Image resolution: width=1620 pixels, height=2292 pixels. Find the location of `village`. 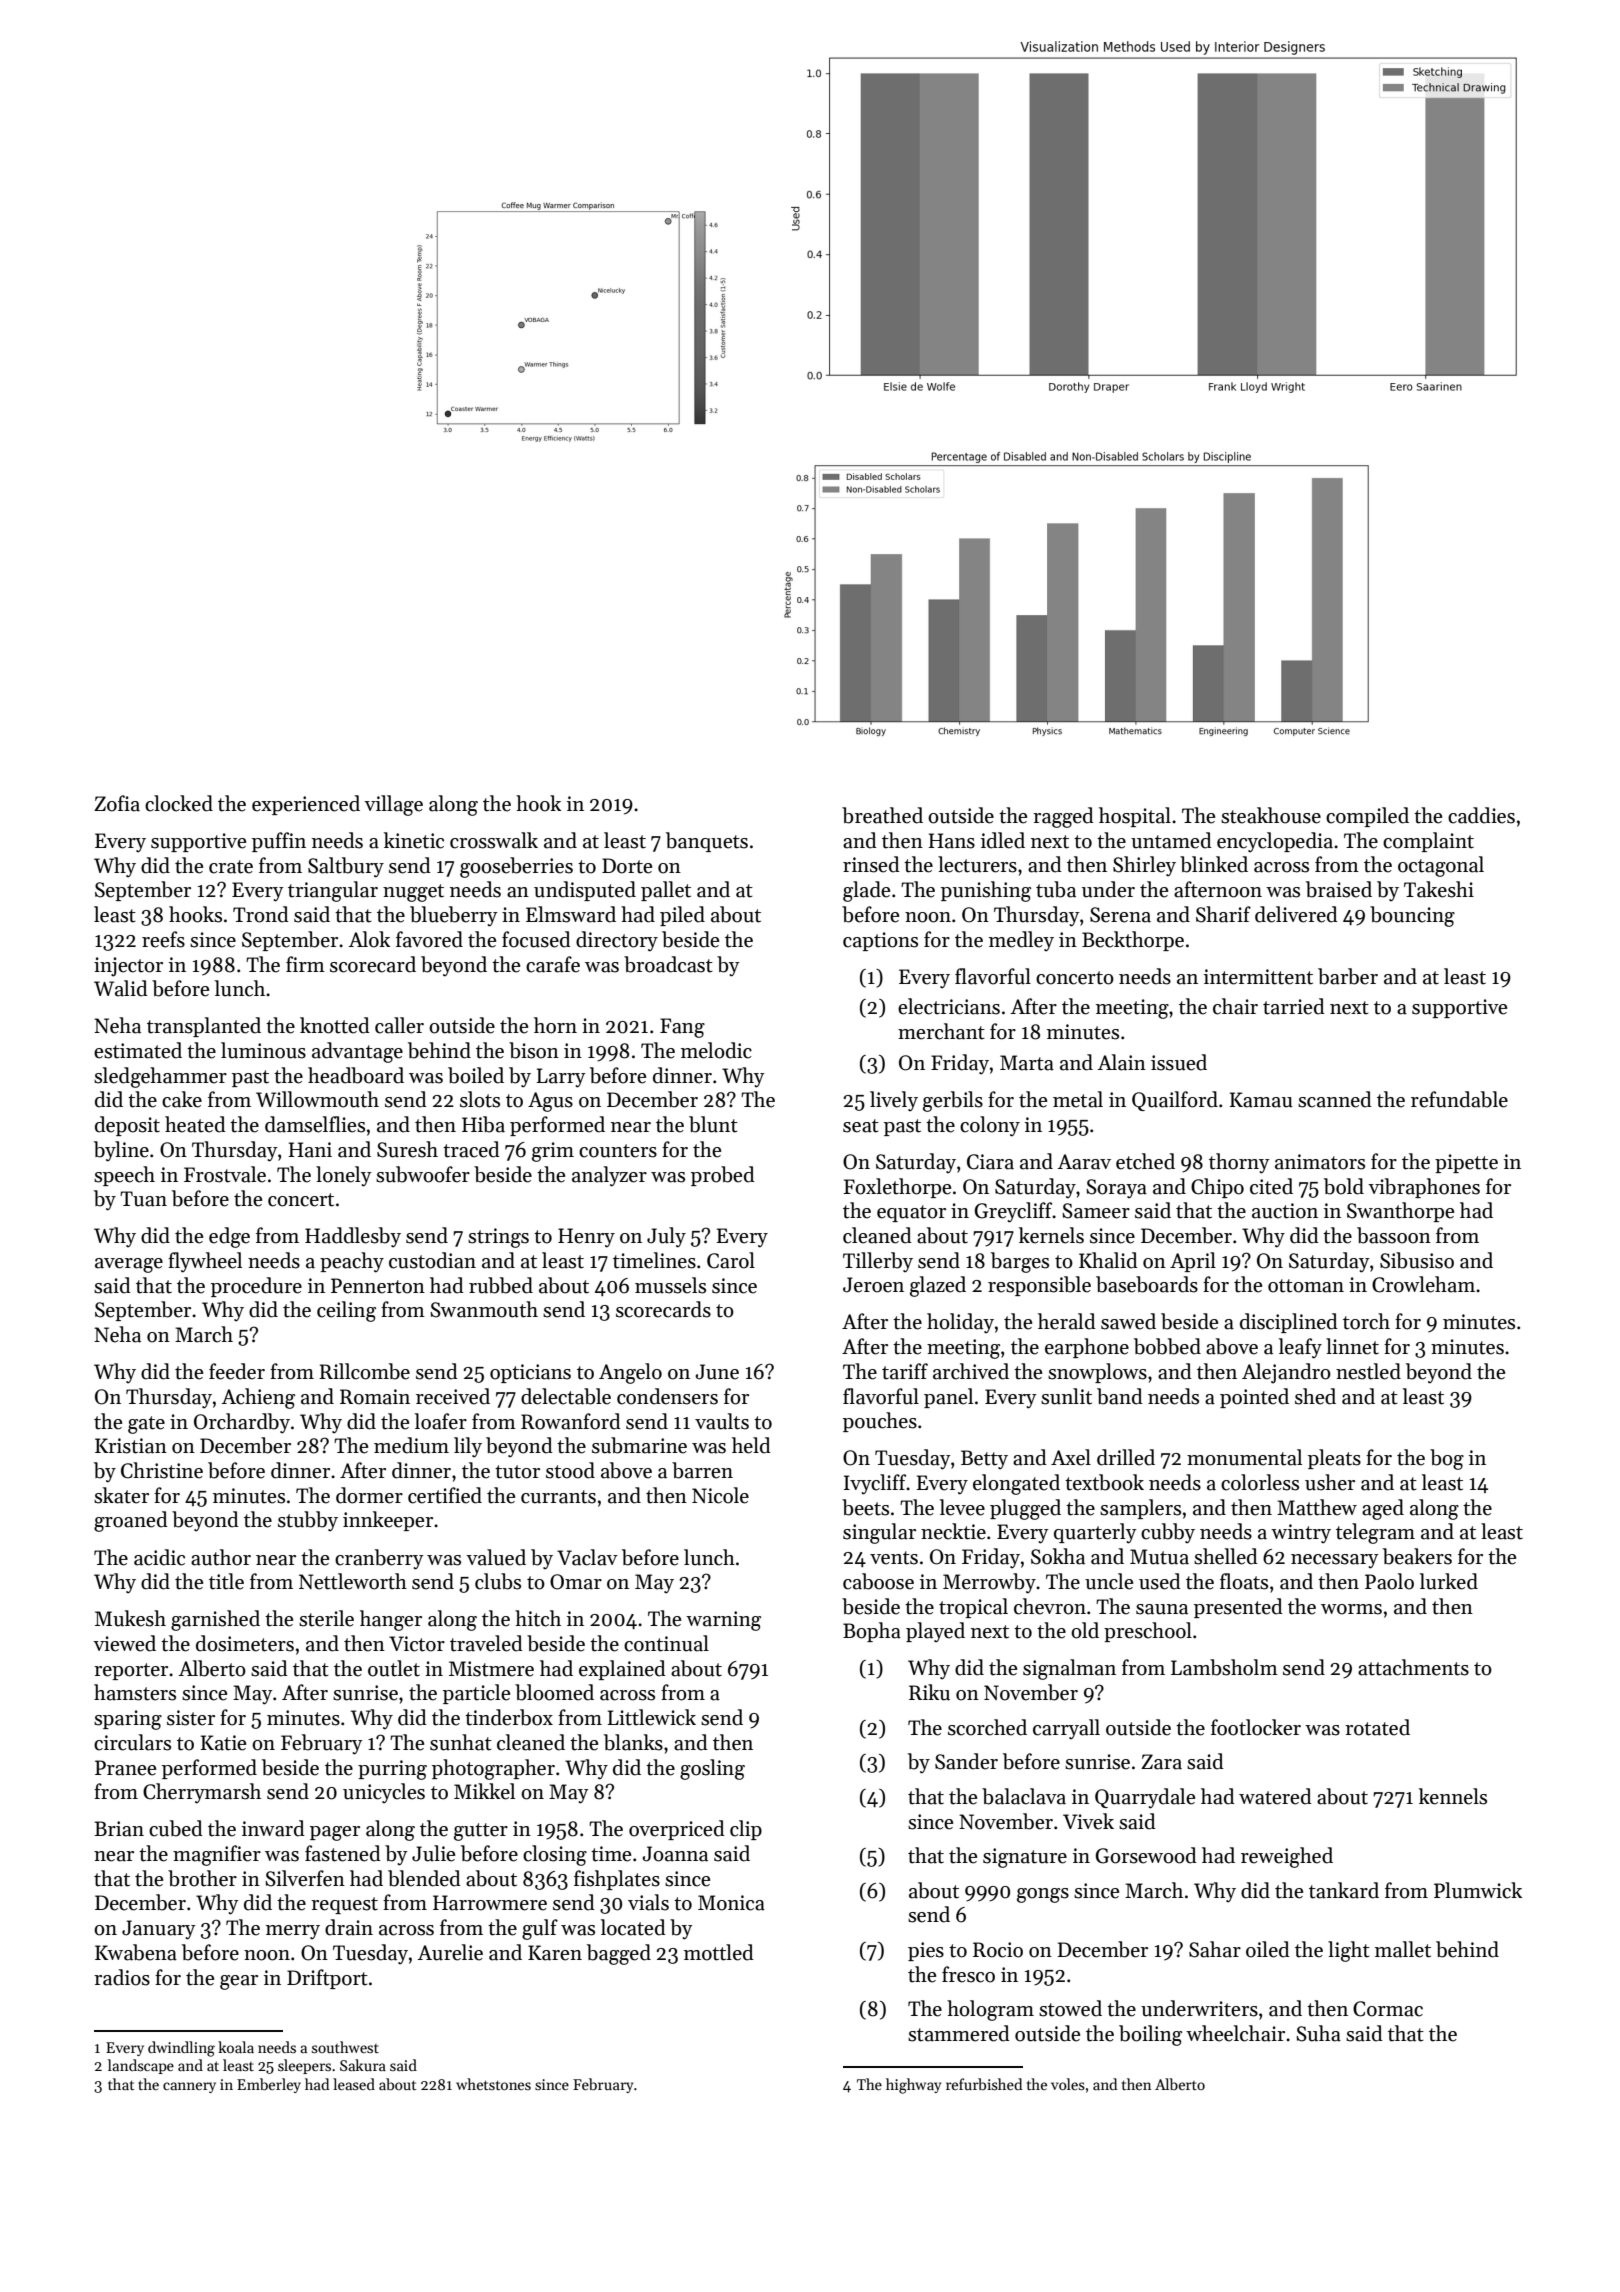

village is located at coordinates (393, 805).
